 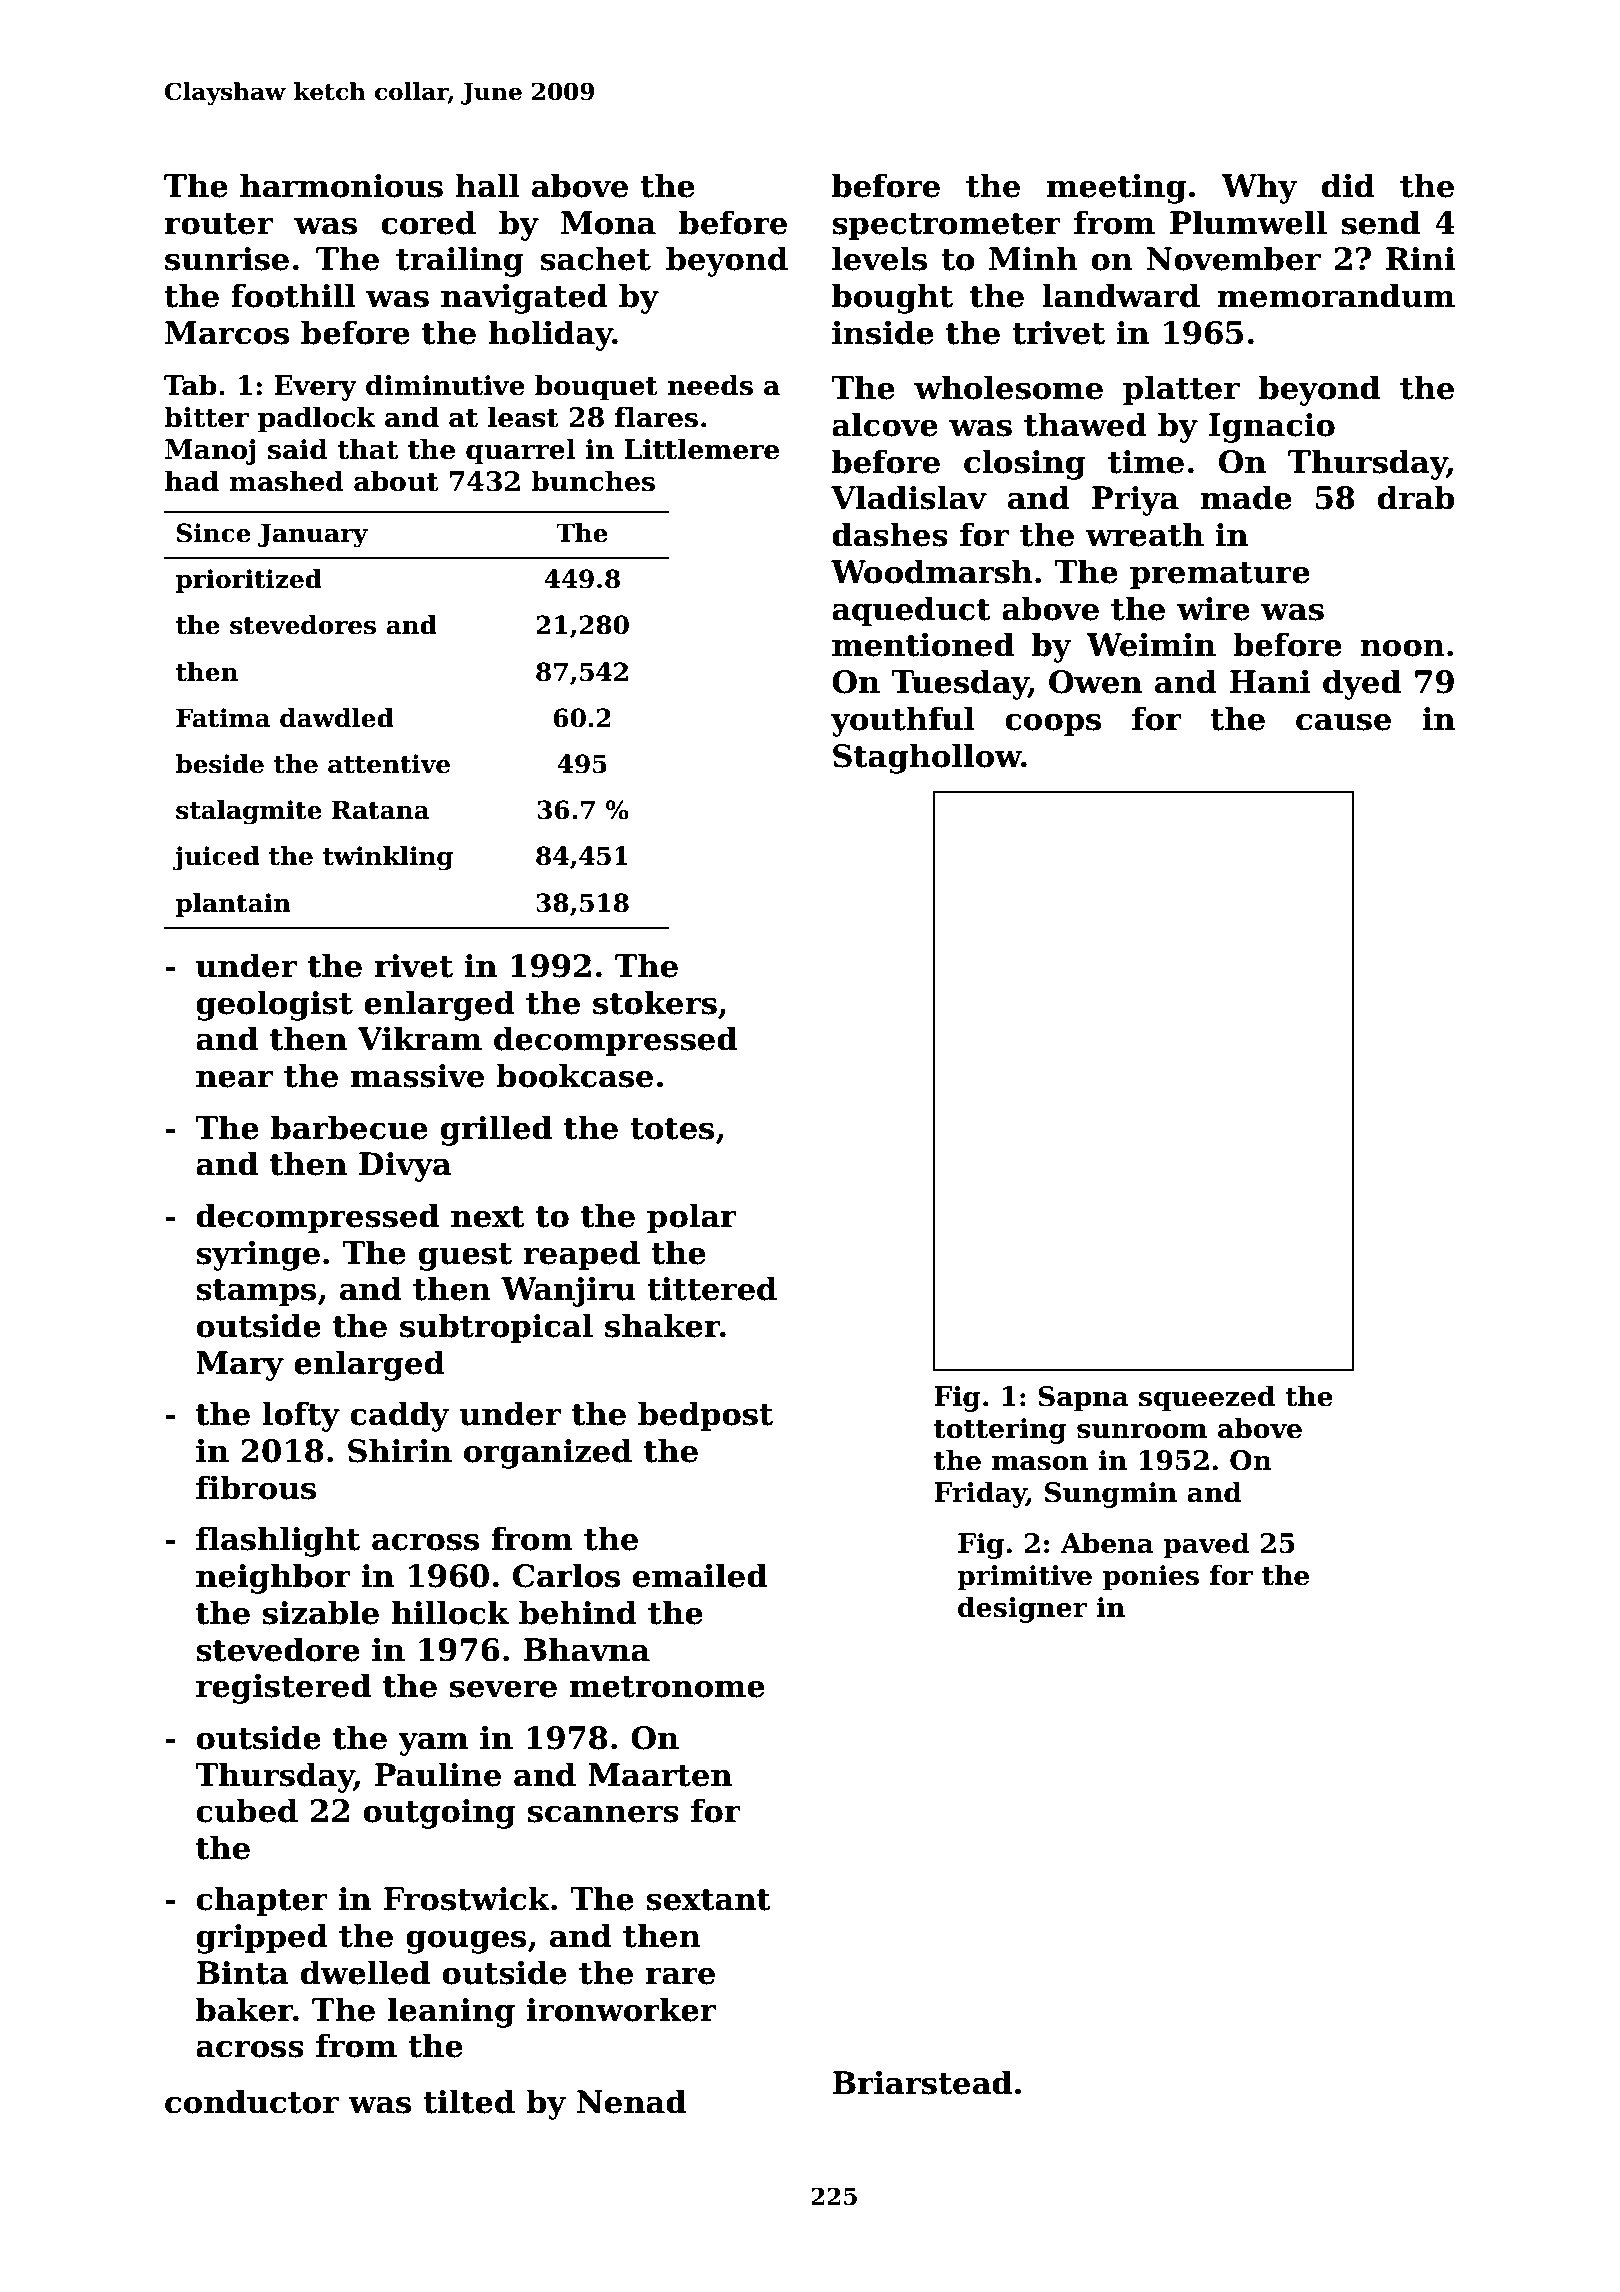 I want to click on rare, so click(x=680, y=1976).
